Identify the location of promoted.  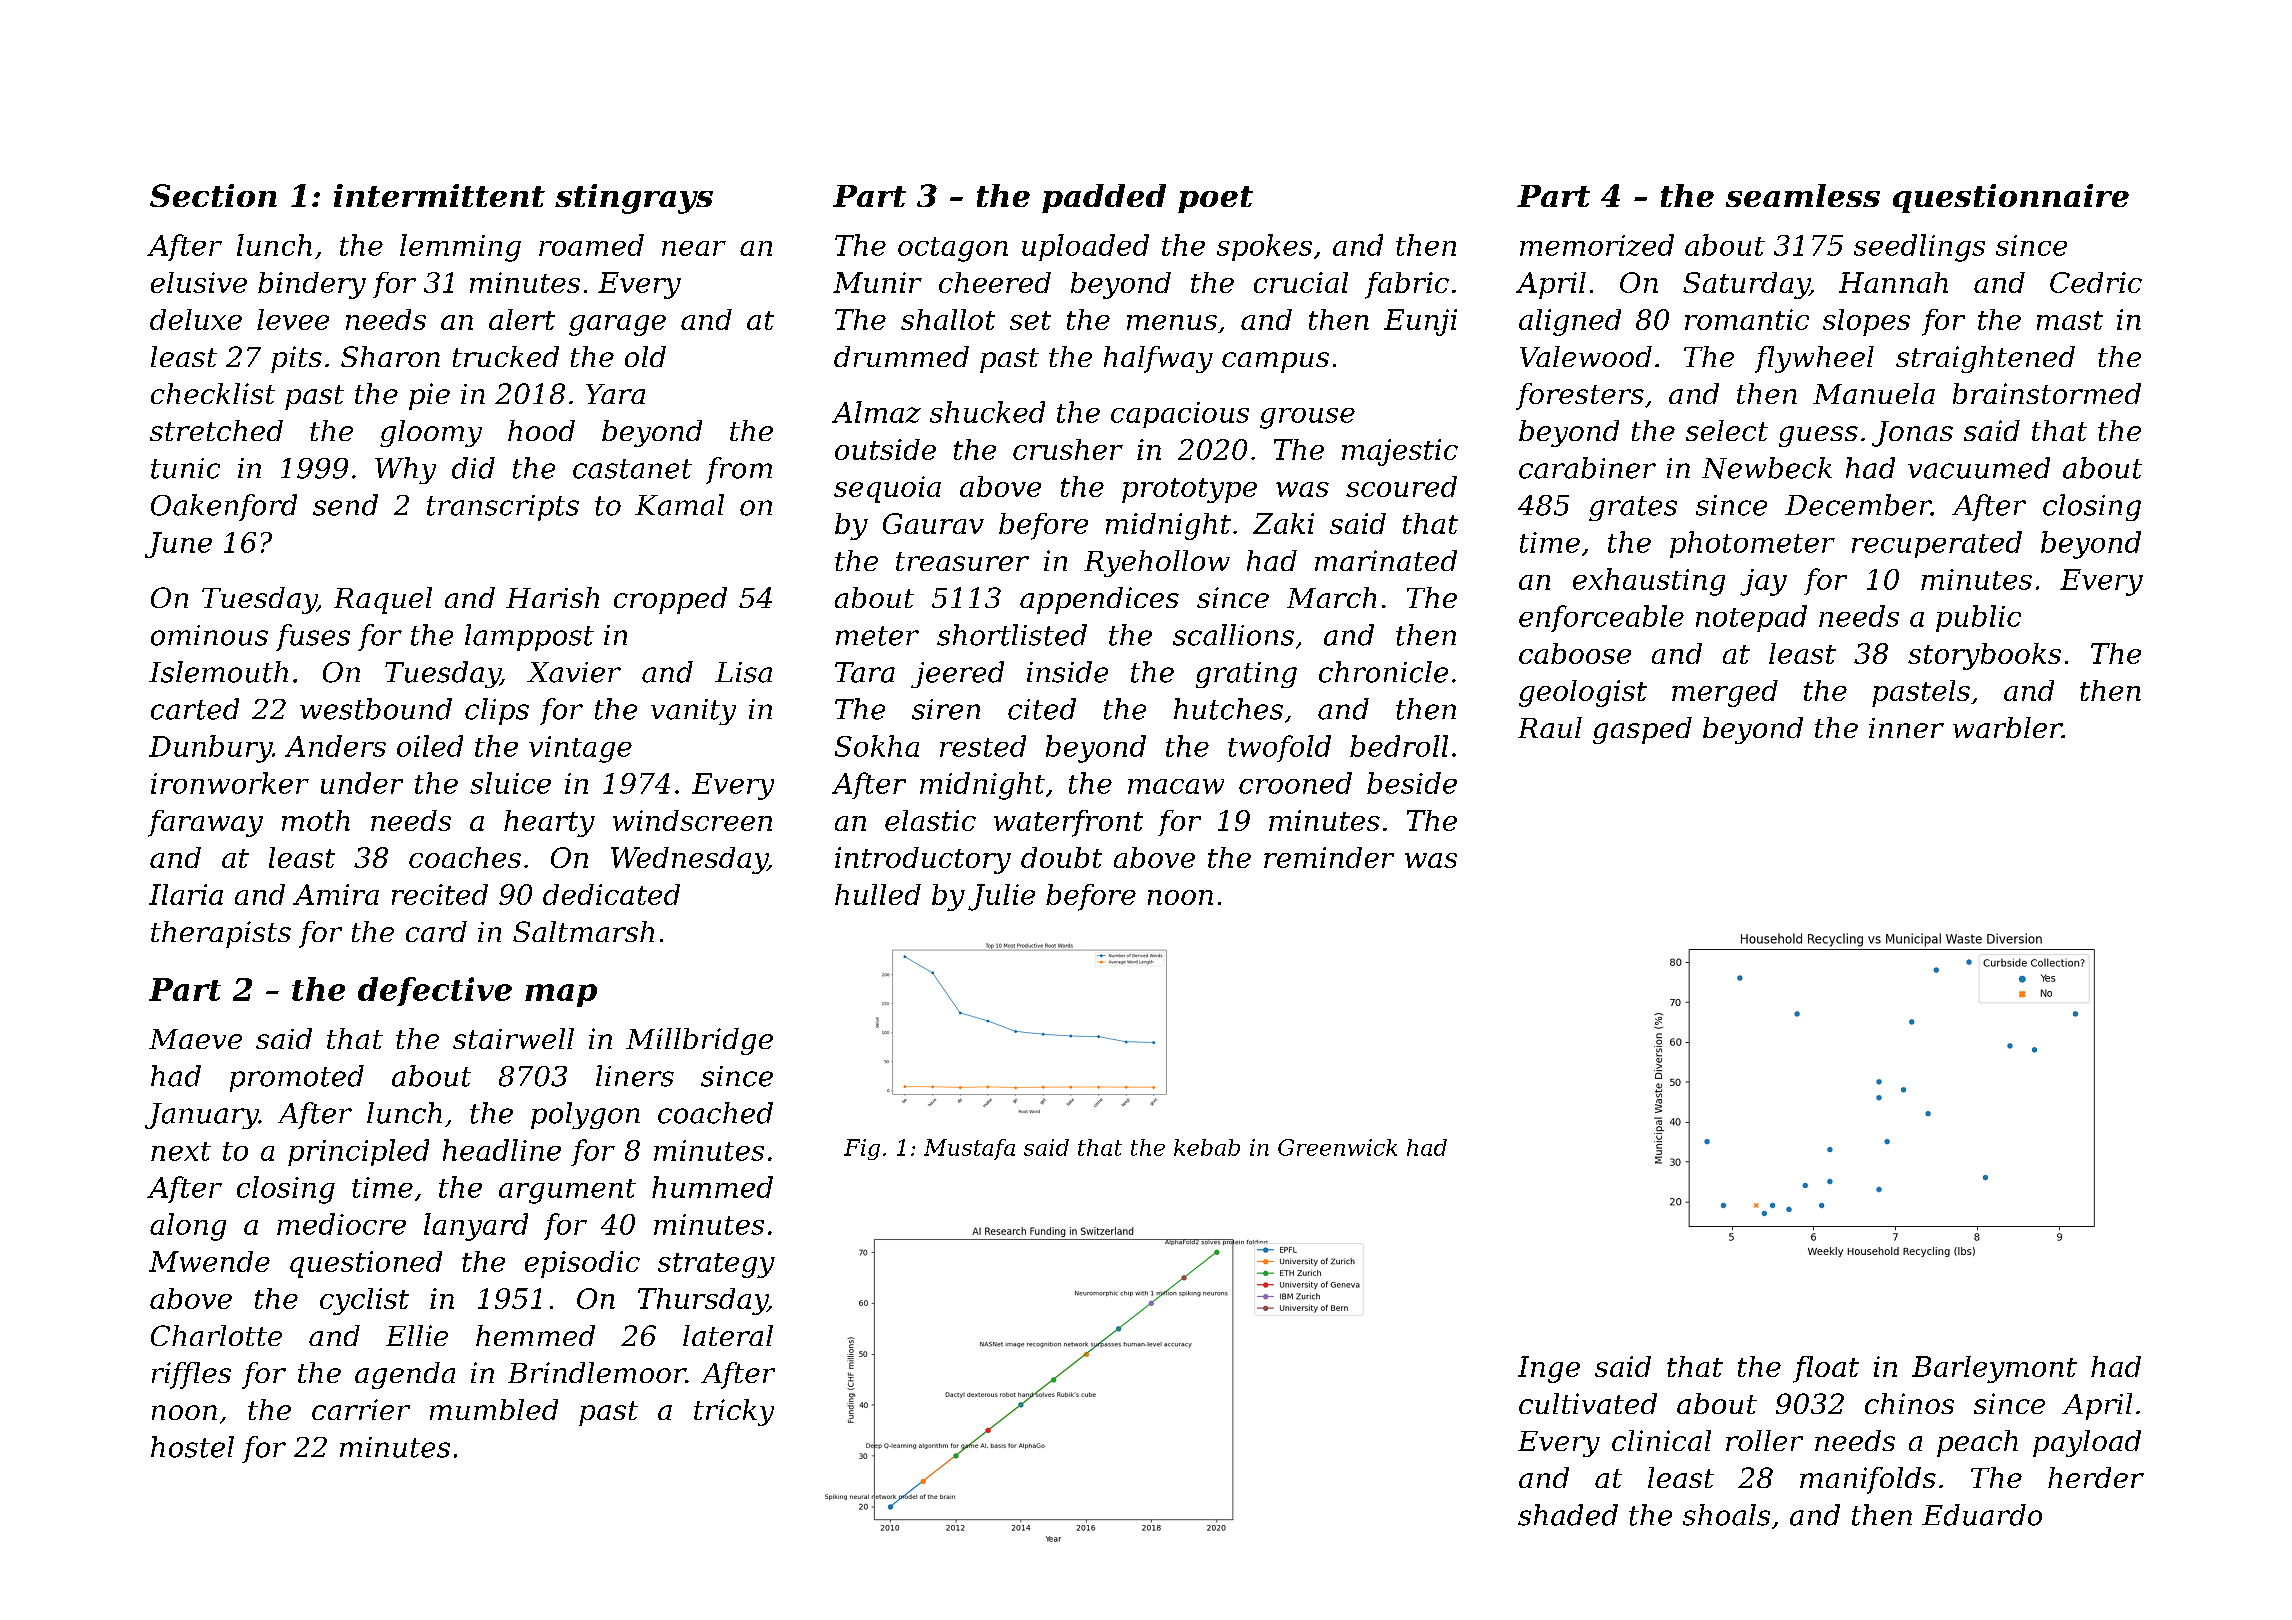
(297, 1078).
